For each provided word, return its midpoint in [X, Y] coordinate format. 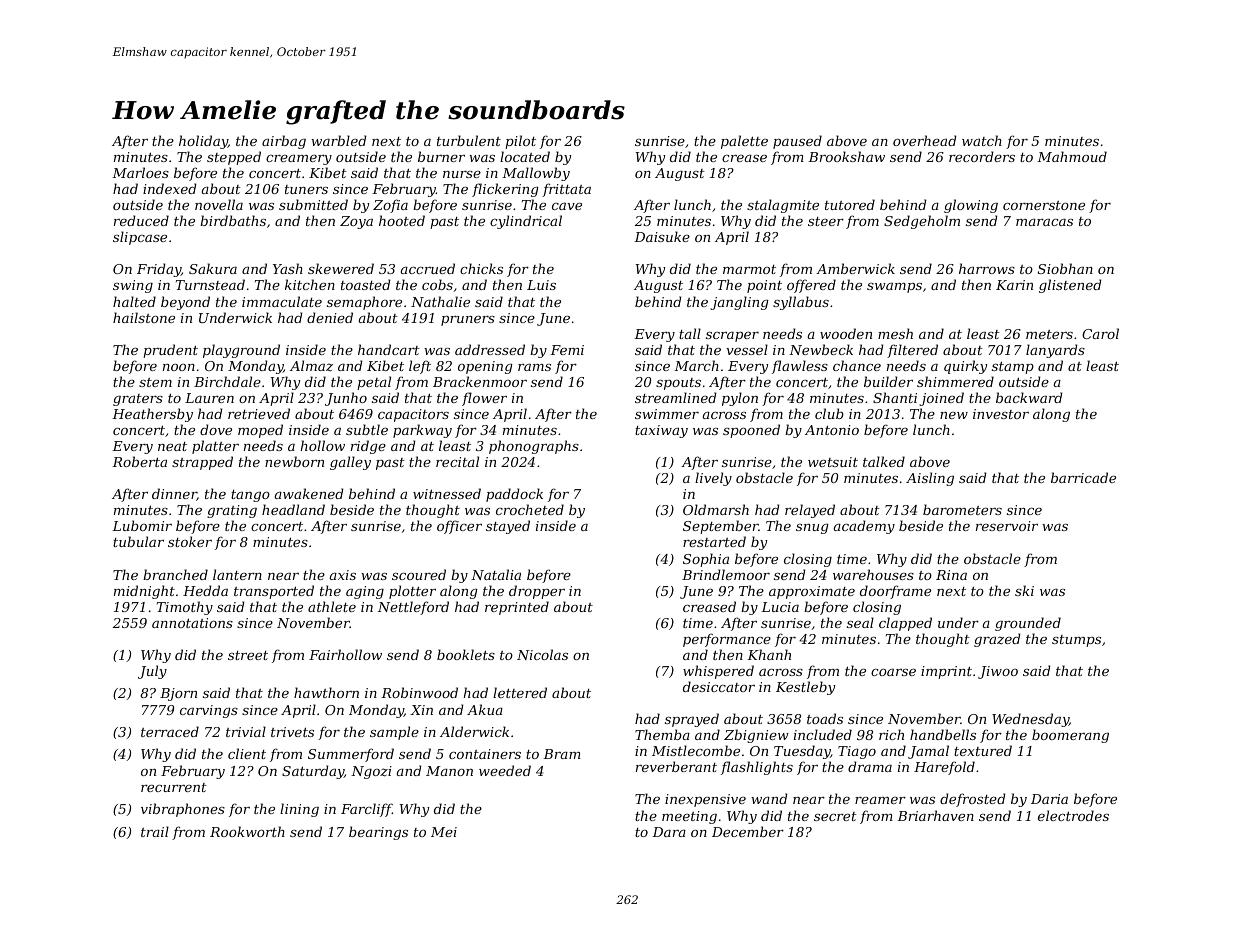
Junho [346, 399]
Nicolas [542, 654]
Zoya [356, 222]
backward [1029, 397]
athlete [332, 606]
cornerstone [1044, 205]
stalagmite [783, 206]
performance [727, 640]
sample [394, 733]
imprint [946, 672]
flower [484, 399]
